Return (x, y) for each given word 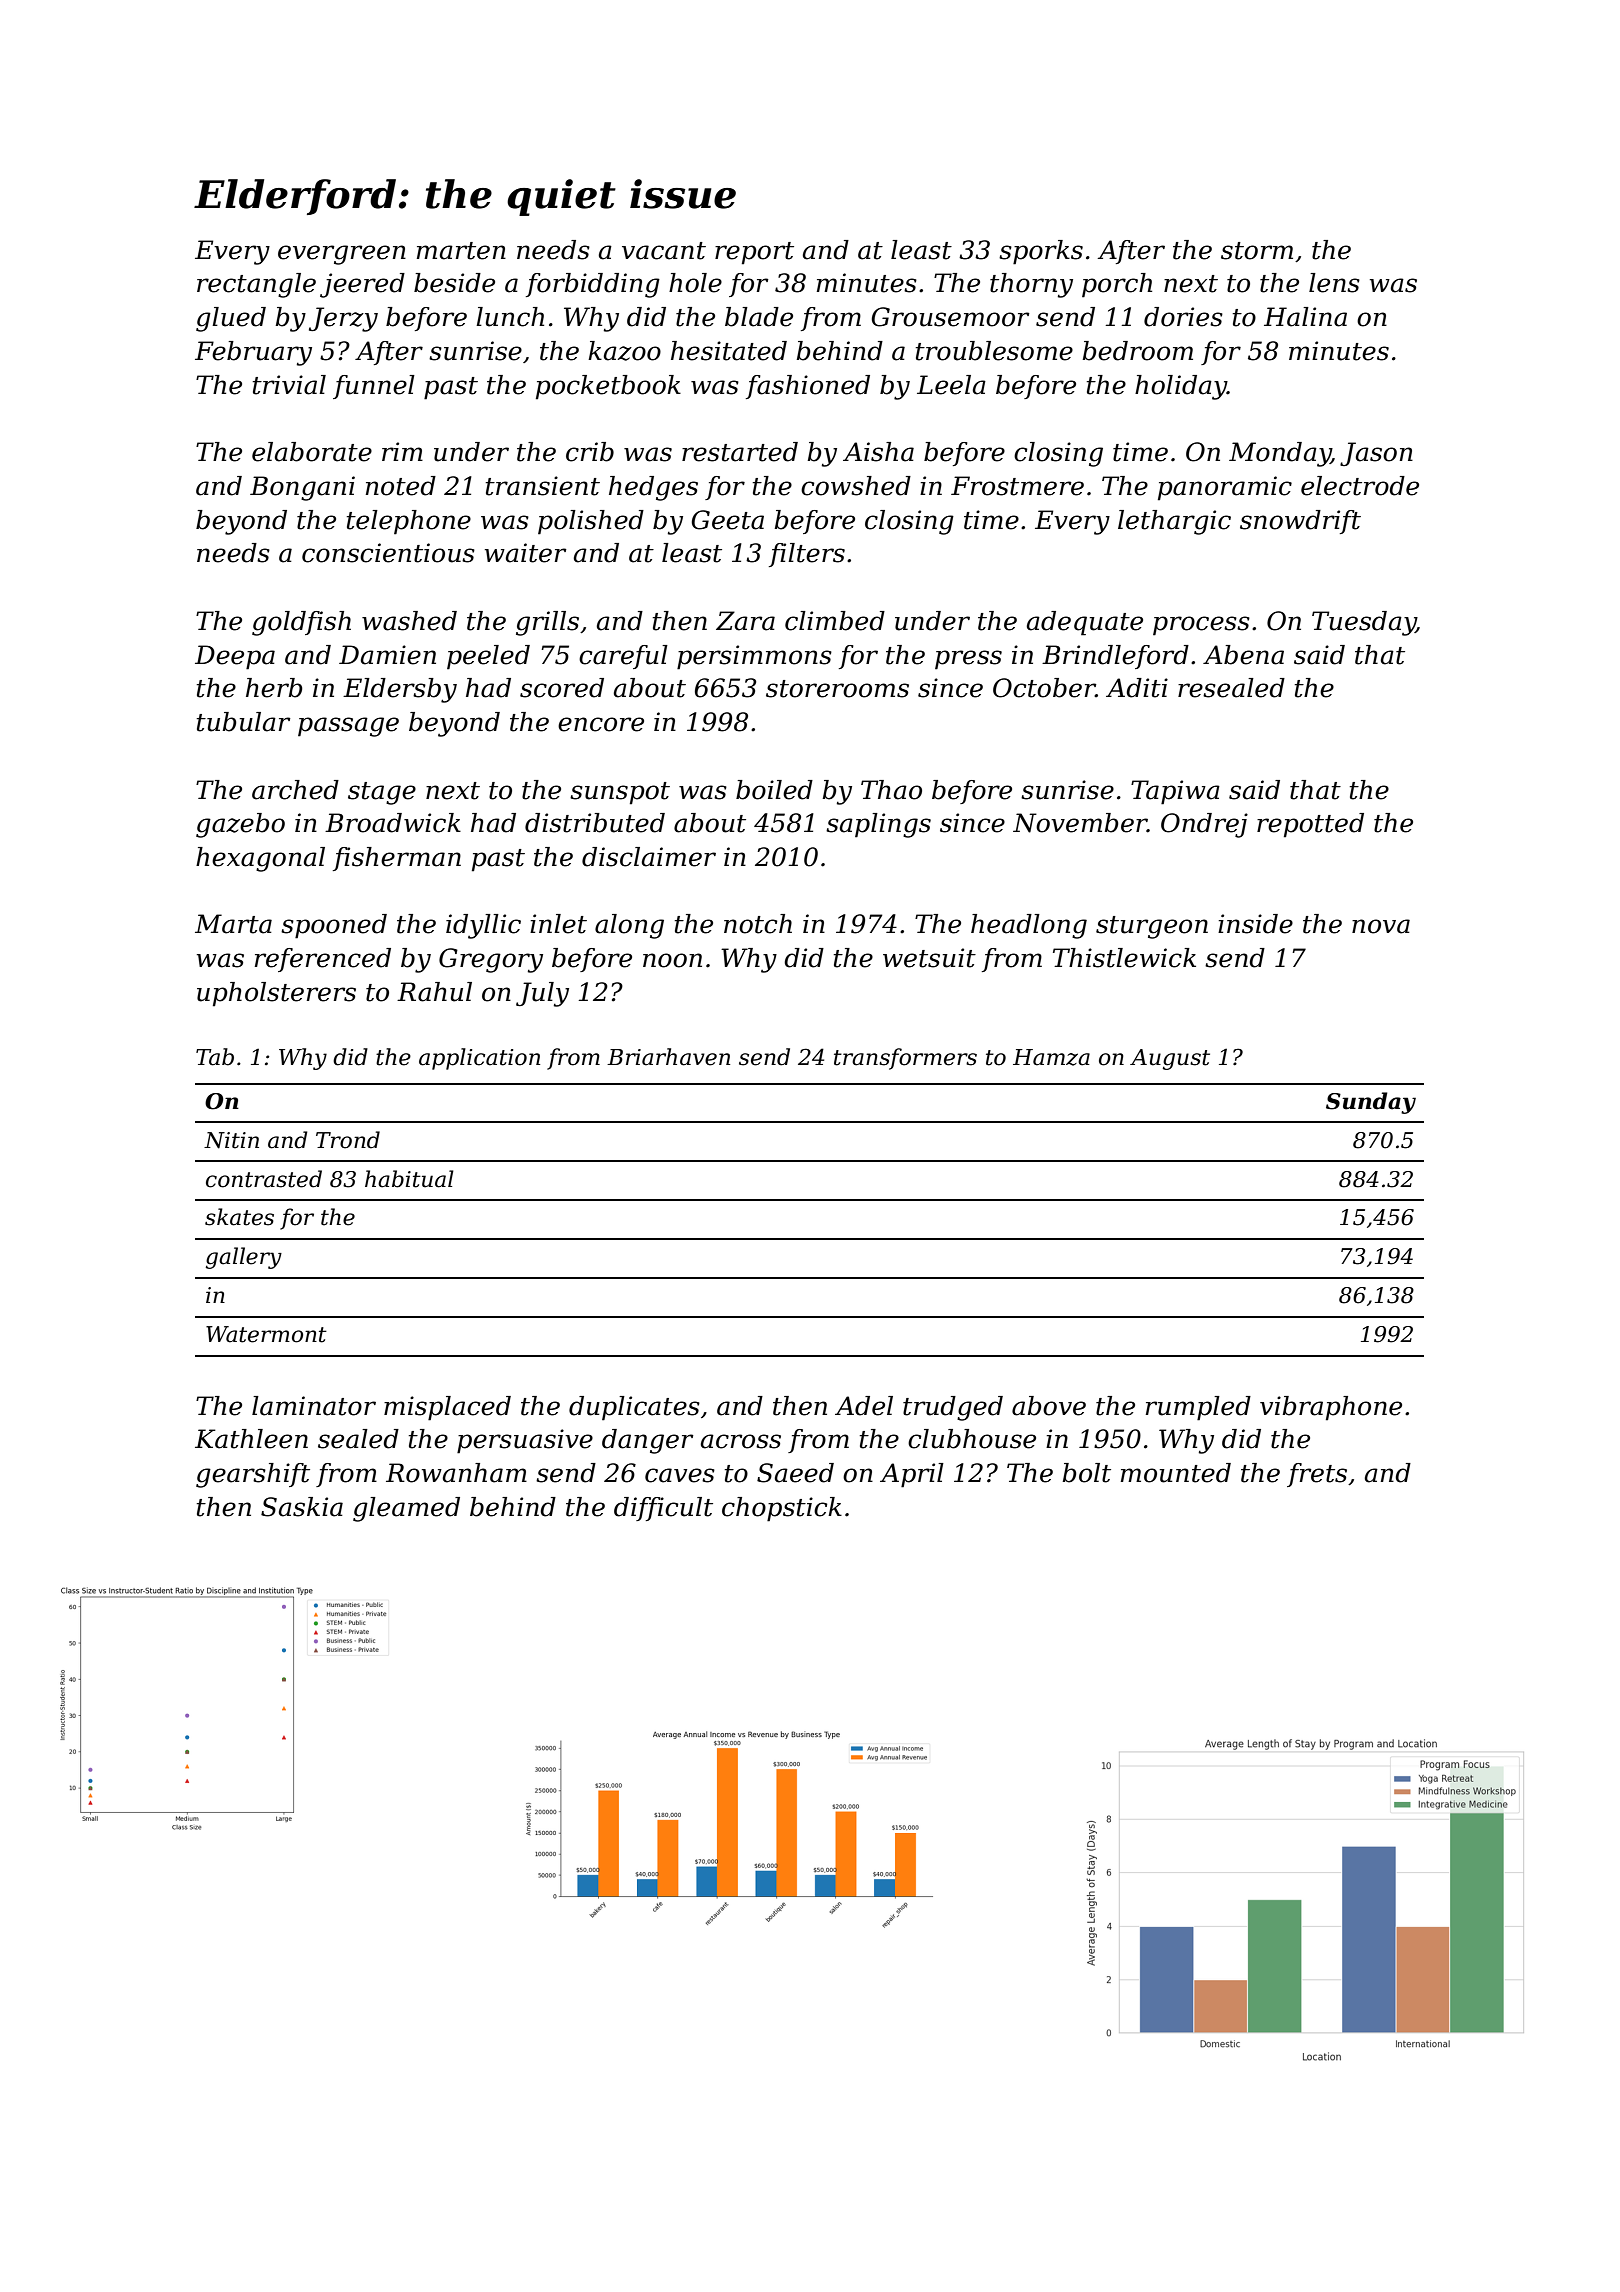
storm (1257, 251)
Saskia (302, 1507)
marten (461, 251)
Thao (891, 790)
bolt (1086, 1473)
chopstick (782, 1509)
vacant (664, 251)
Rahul (434, 992)
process (1201, 626)
